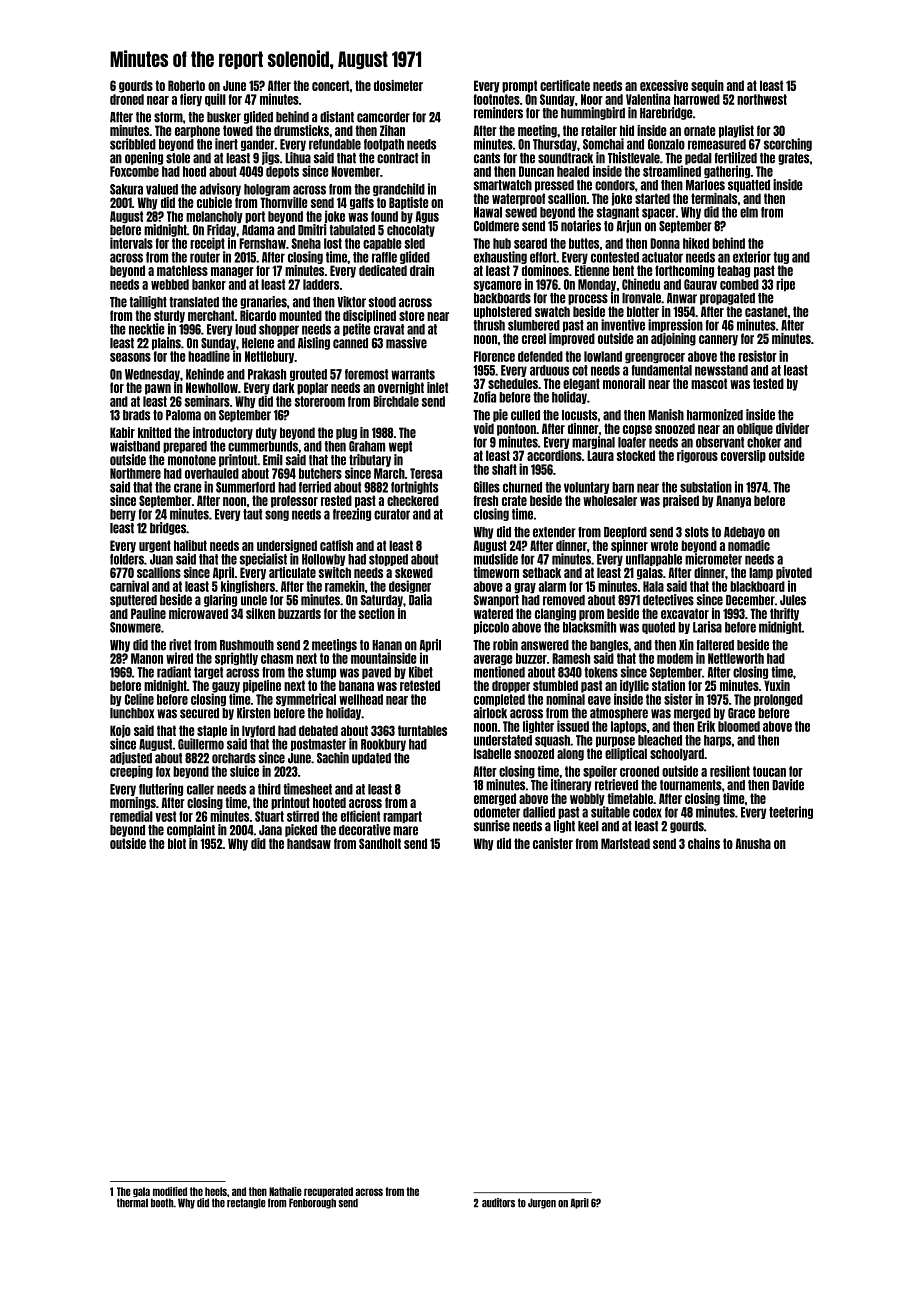 The height and width of the page is (1308, 924). Describe the element at coordinates (301, 130) in the page. I see `drumsticks` at that location.
